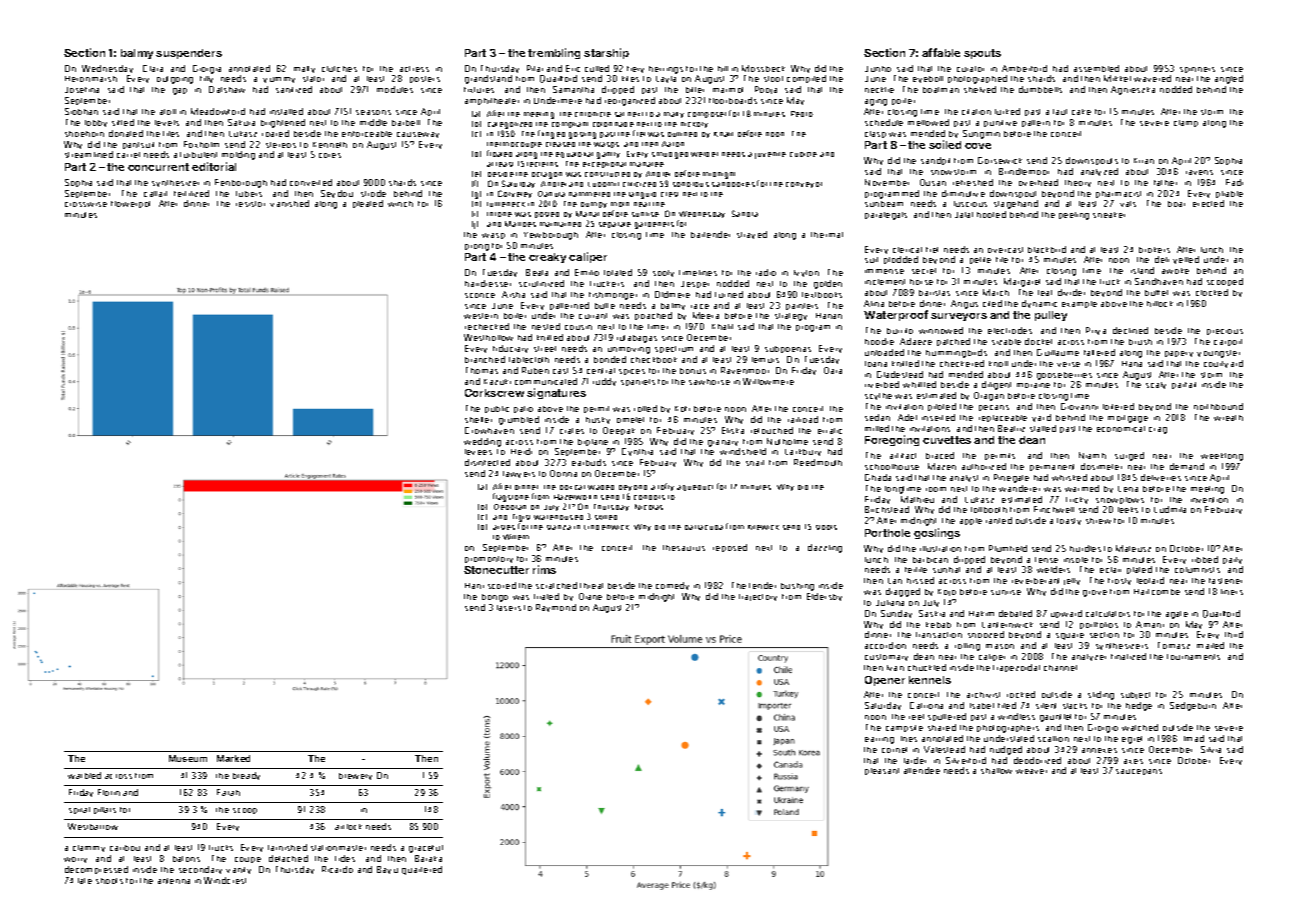 This image has width=1308, height=924. Describe the element at coordinates (495, 598) in the image. I see `bongo` at that location.
